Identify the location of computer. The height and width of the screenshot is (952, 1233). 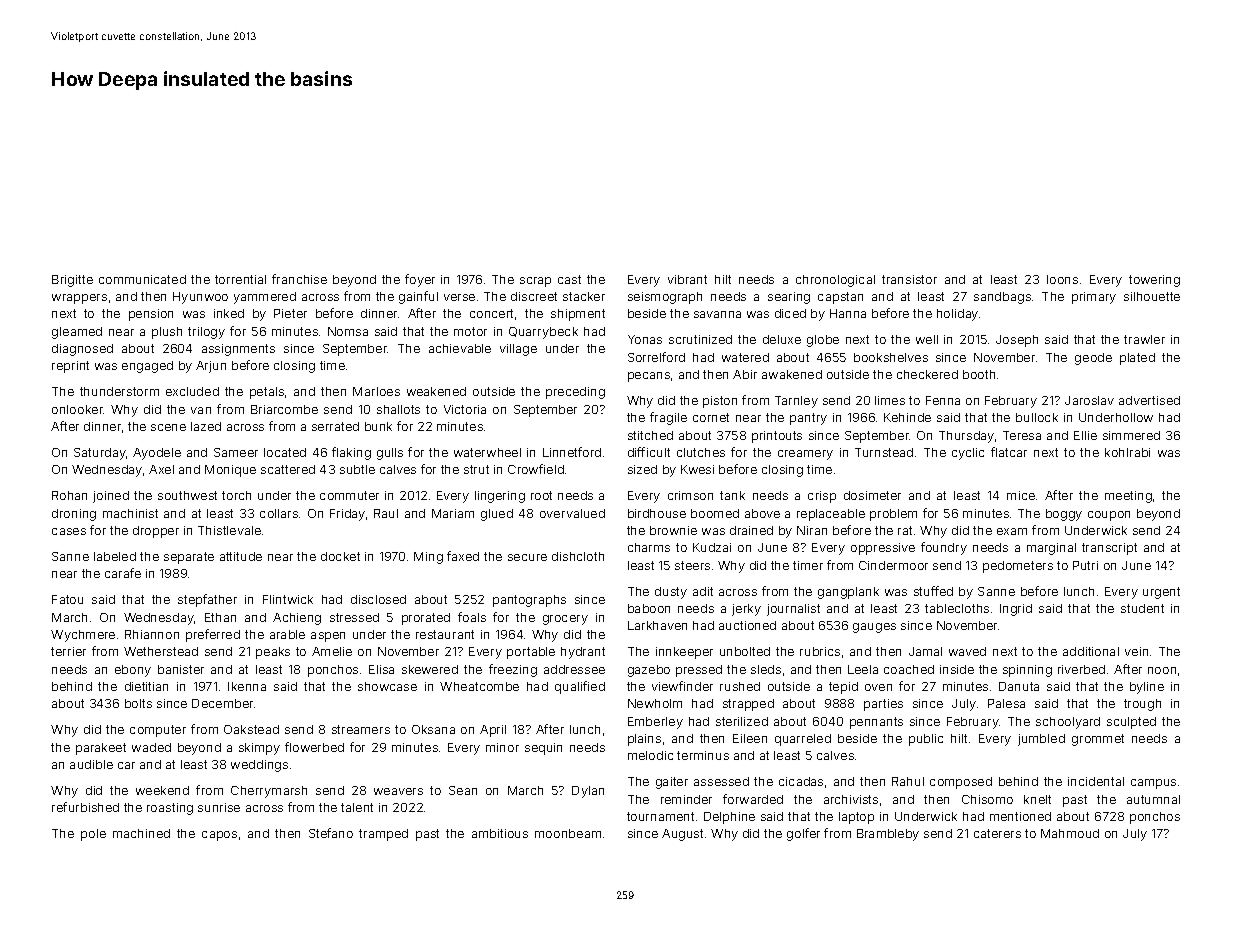
(158, 731).
